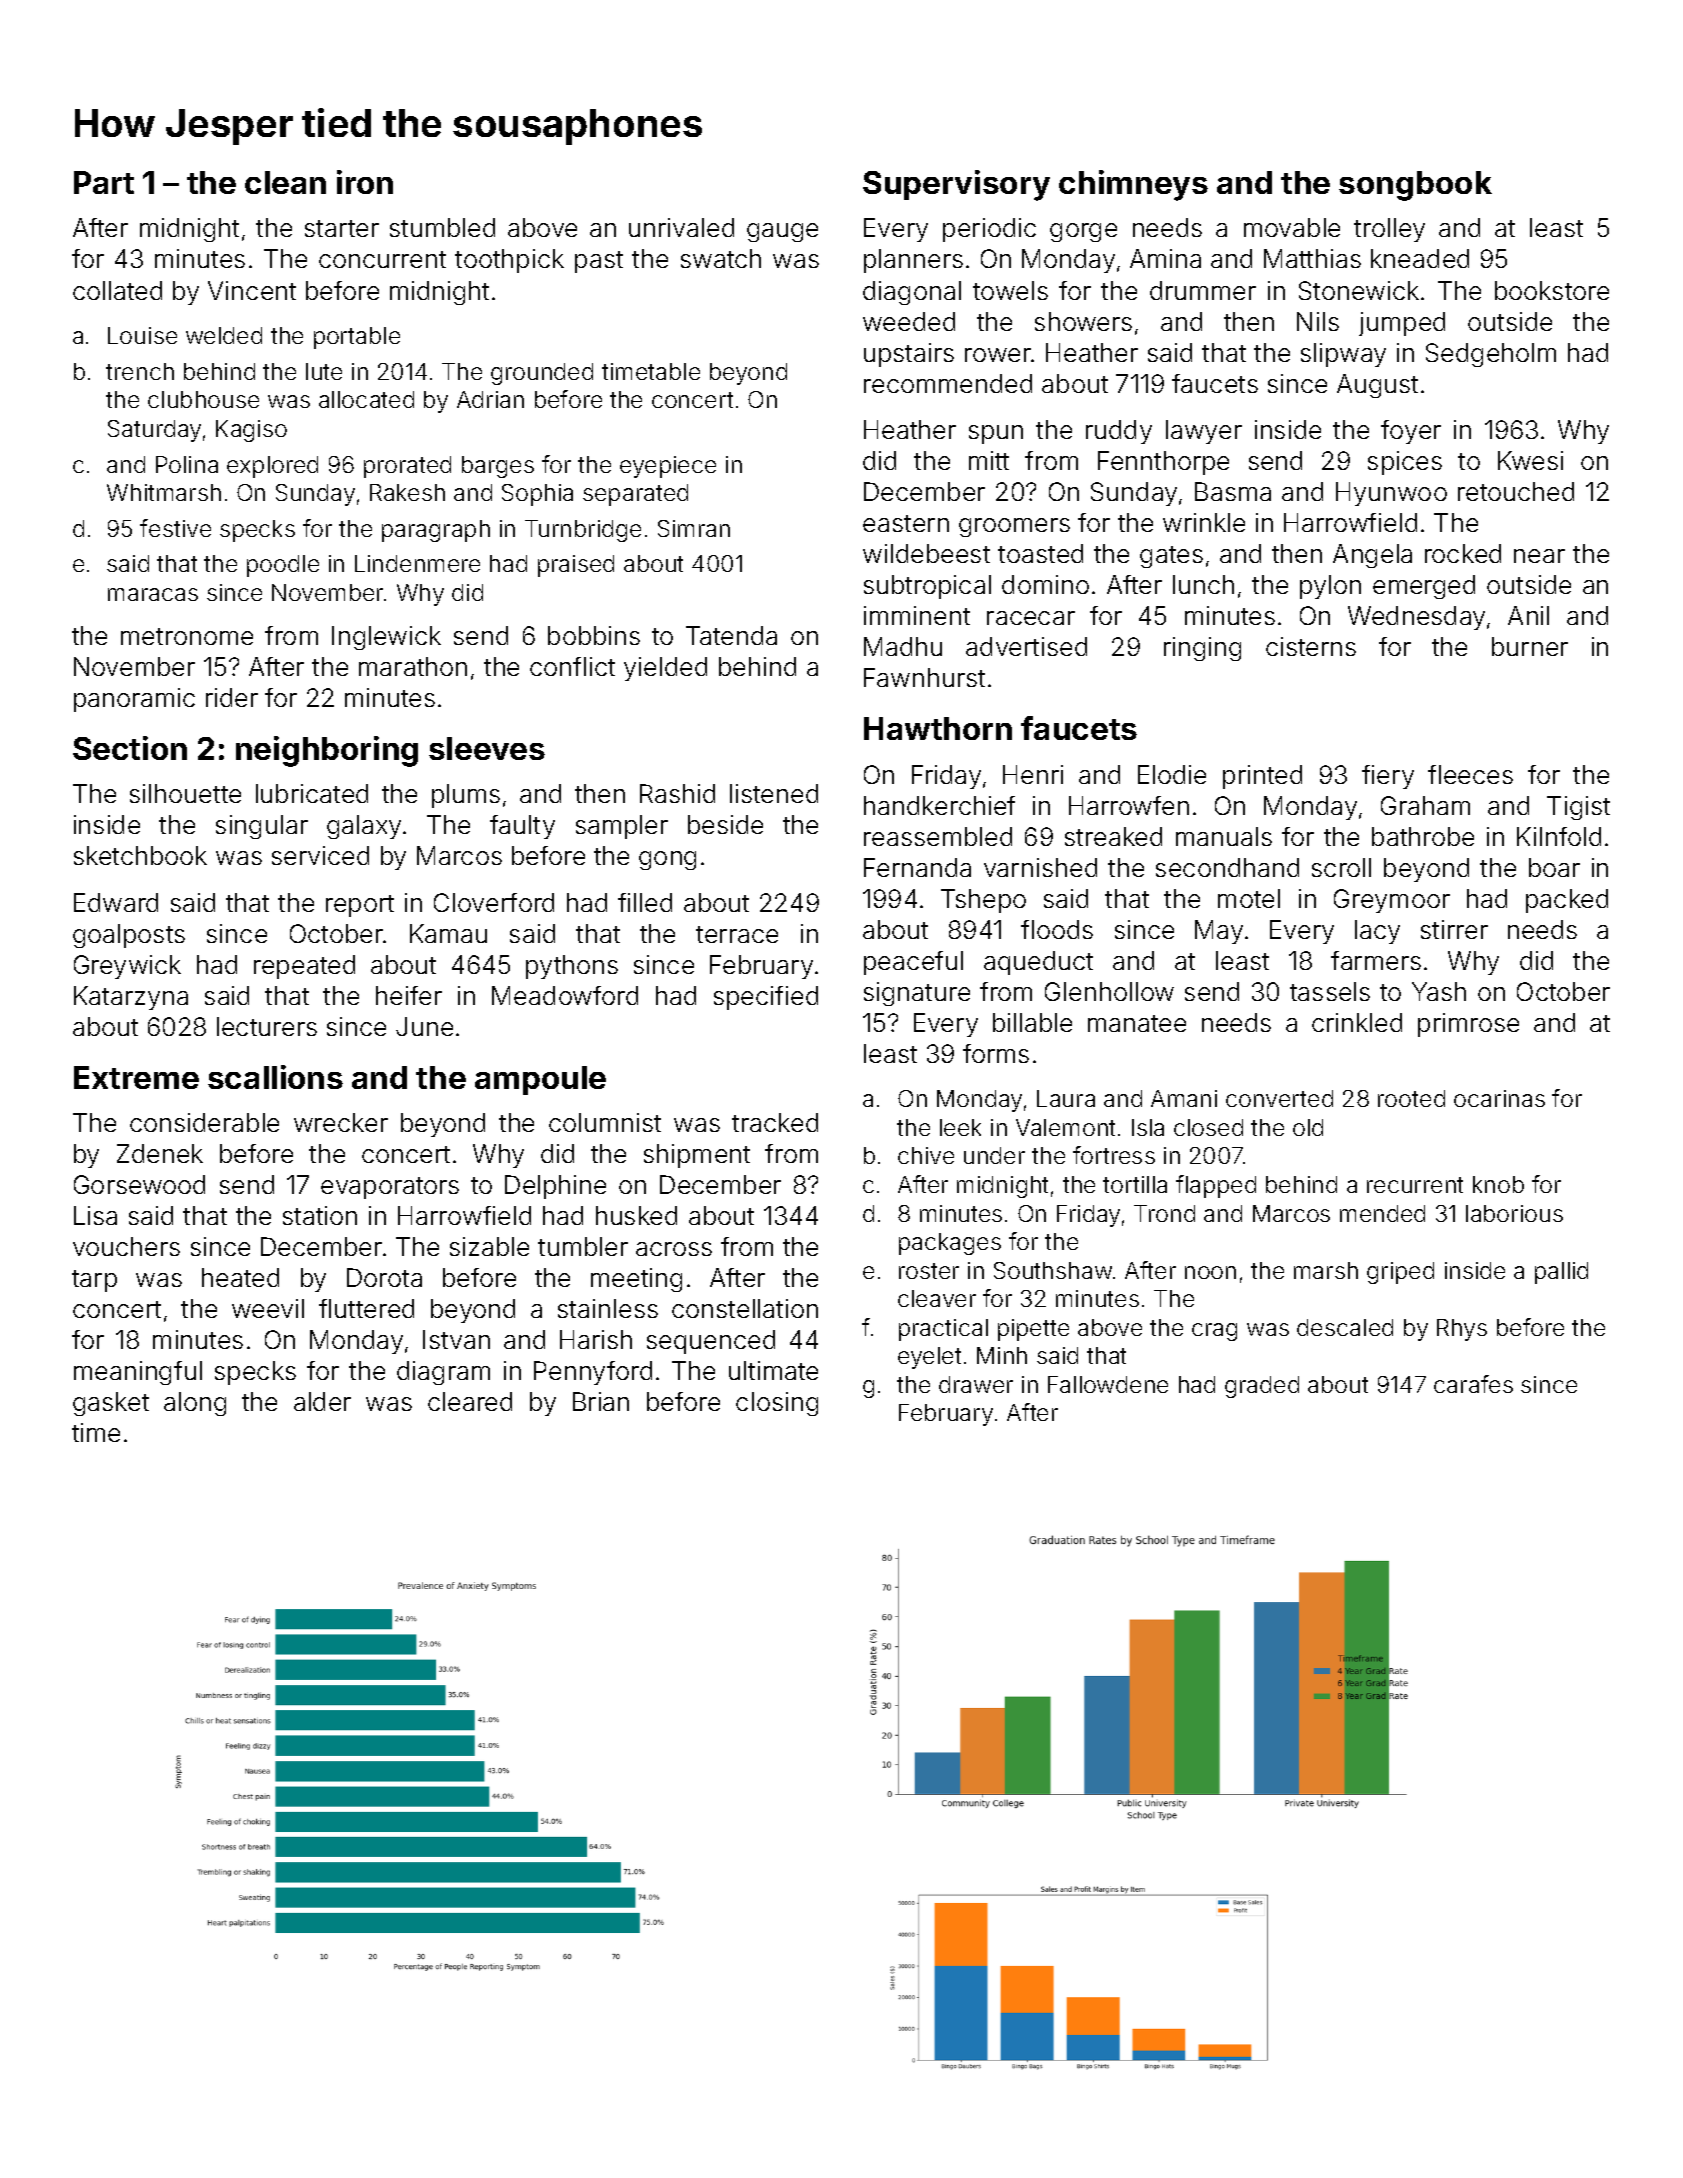 The height and width of the document is (2178, 1683). Describe the element at coordinates (1010, 290) in the document. I see `towels` at that location.
